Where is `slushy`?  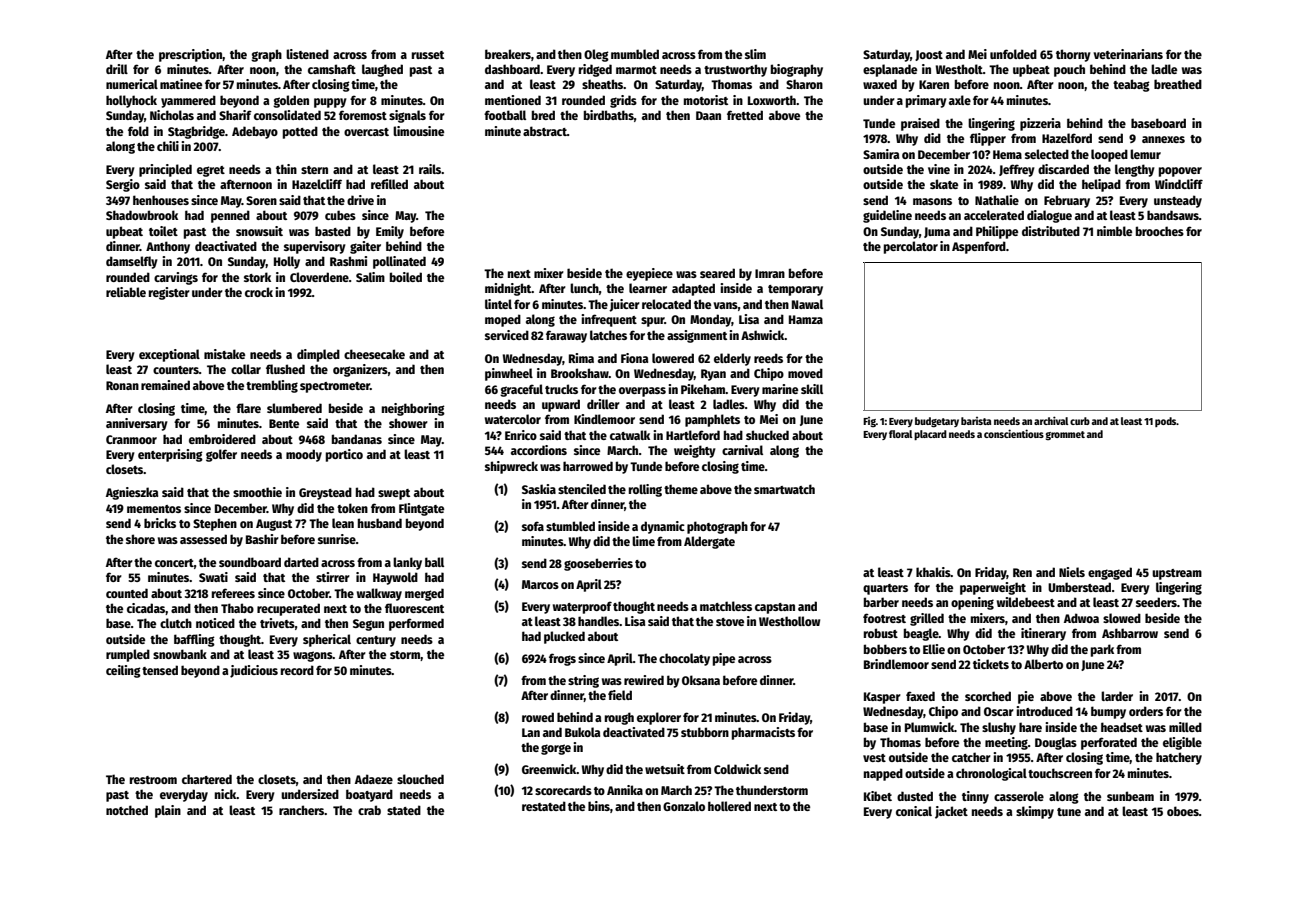 slushy is located at coordinates (999, 728).
